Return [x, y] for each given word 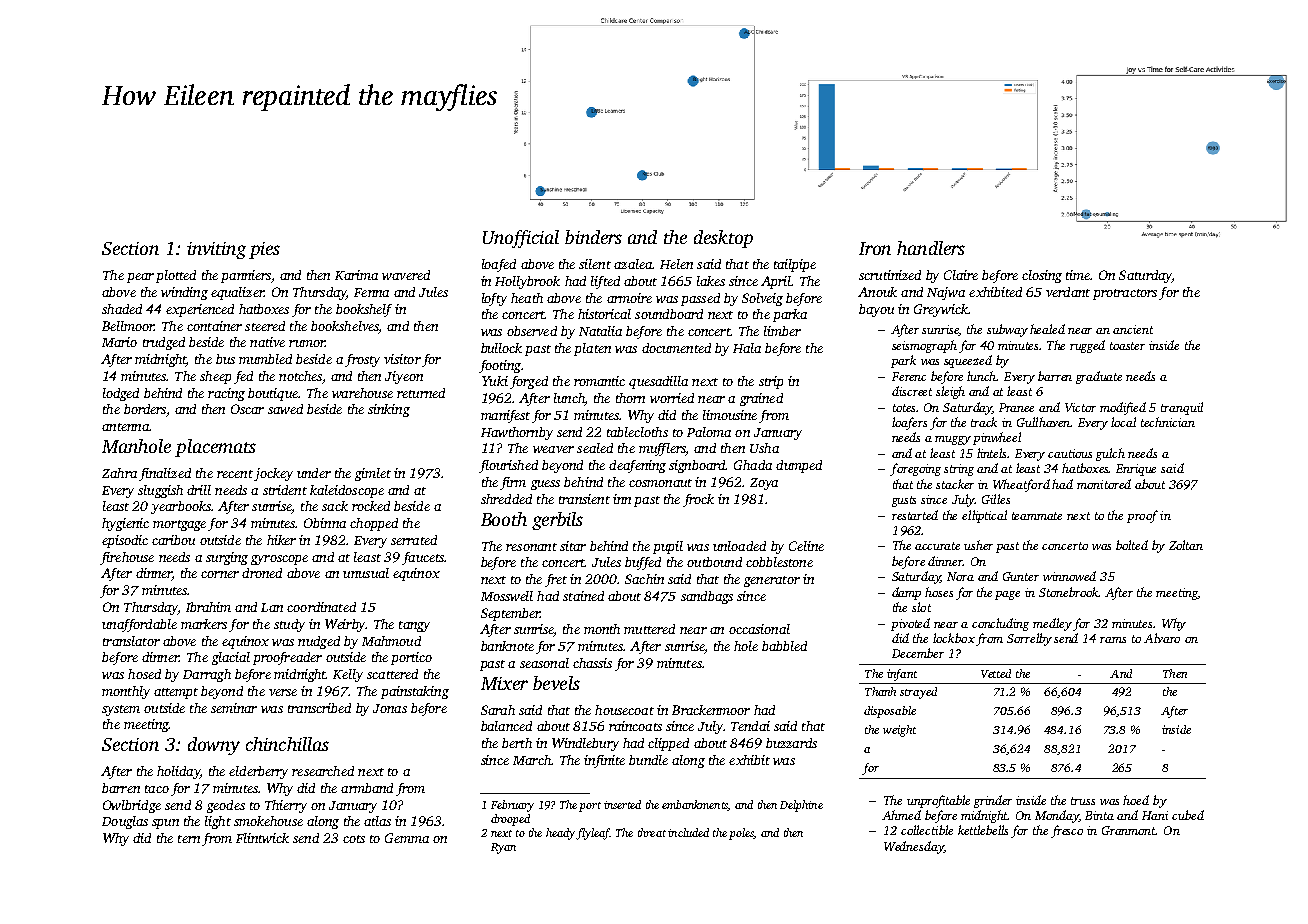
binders [593, 237]
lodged [121, 394]
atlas [377, 821]
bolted [1132, 545]
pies [264, 250]
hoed [1136, 800]
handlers [931, 248]
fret [556, 580]
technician [1168, 422]
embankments [695, 805]
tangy [414, 626]
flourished [508, 466]
